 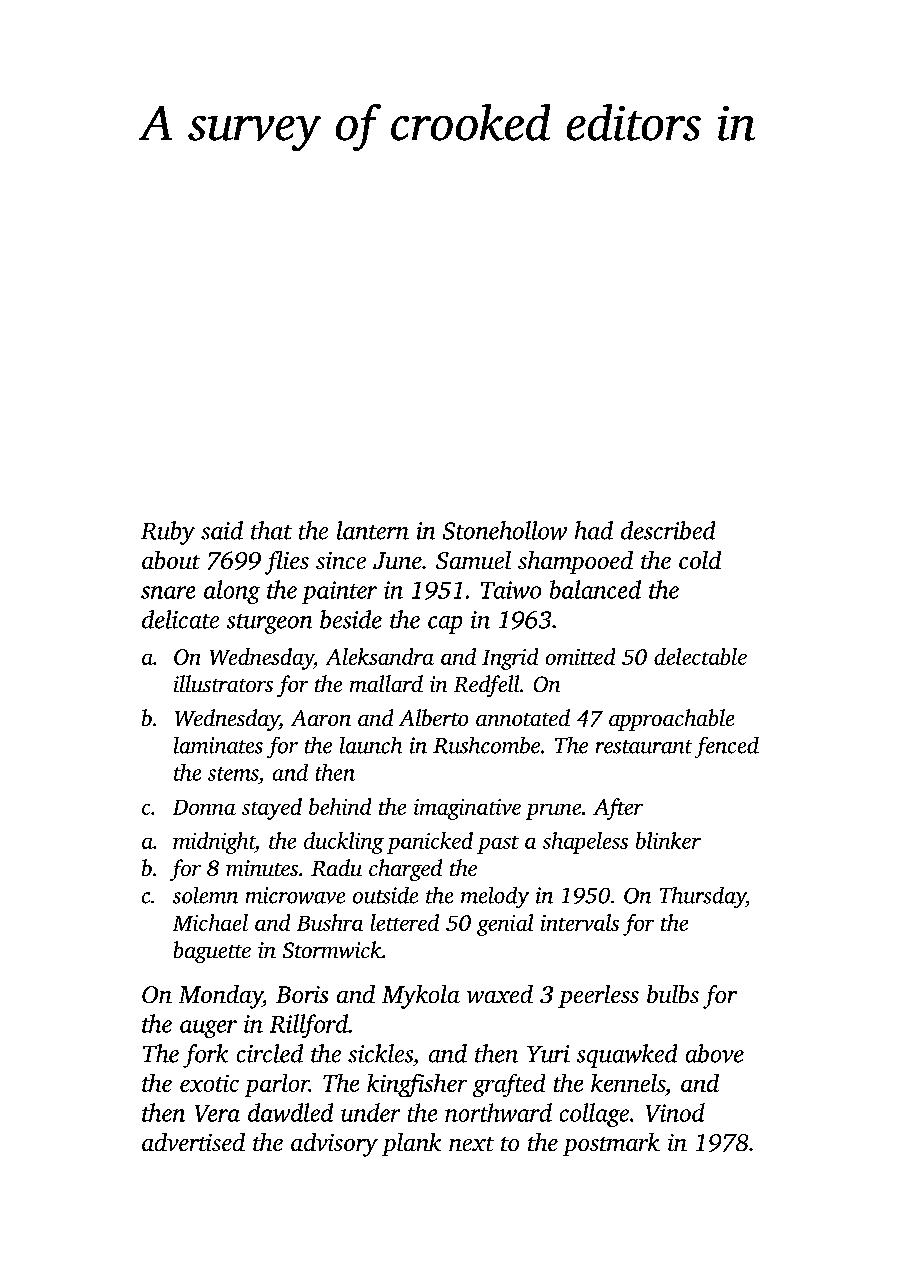 I want to click on circled, so click(x=270, y=1053).
